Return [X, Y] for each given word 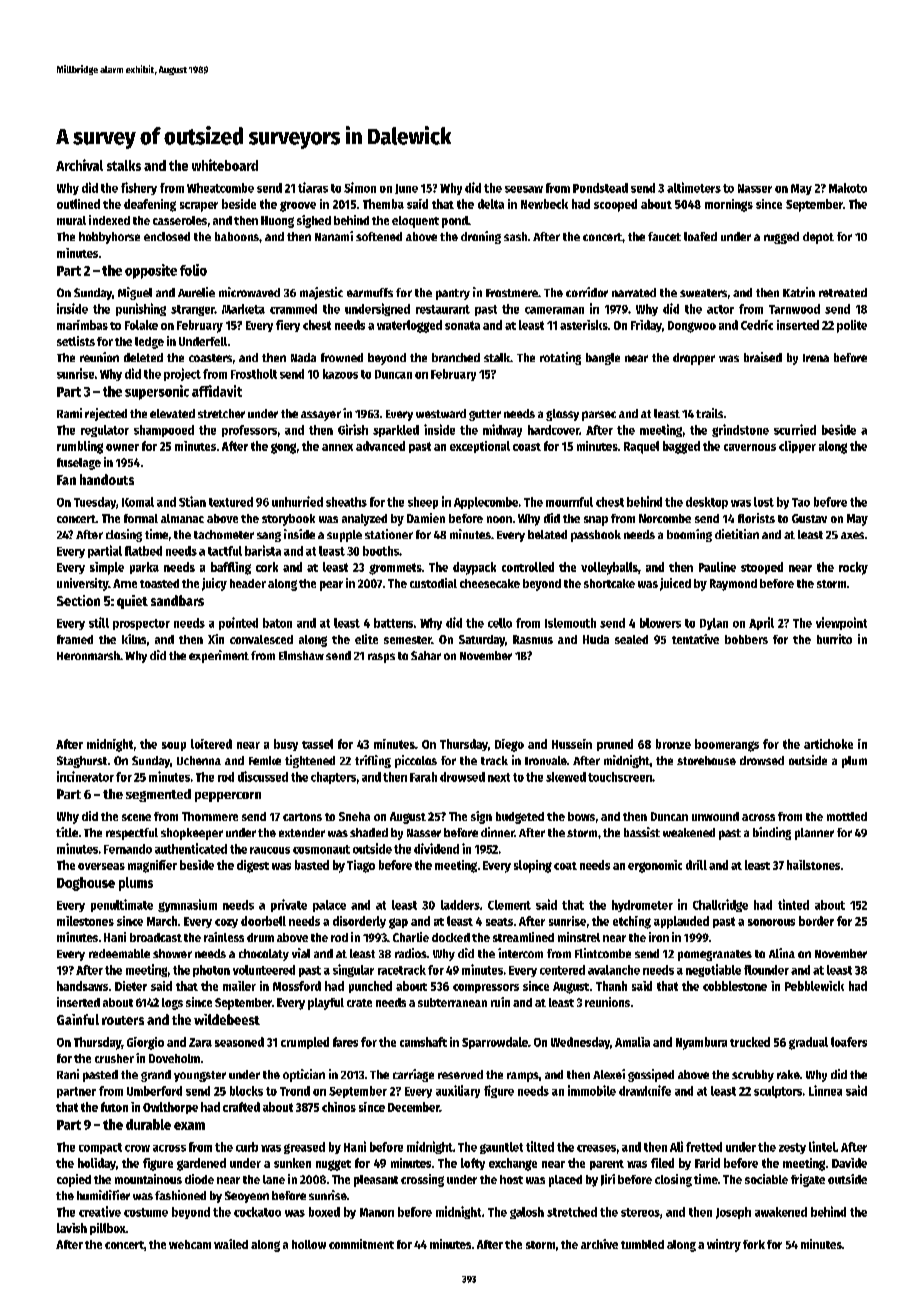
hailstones [813, 865]
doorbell [263, 921]
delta [491, 204]
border [816, 921]
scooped [615, 205]
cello [500, 623]
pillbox [108, 1229]
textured [231, 502]
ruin [500, 1002]
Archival [79, 165]
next [499, 777]
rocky [853, 568]
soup [174, 746]
